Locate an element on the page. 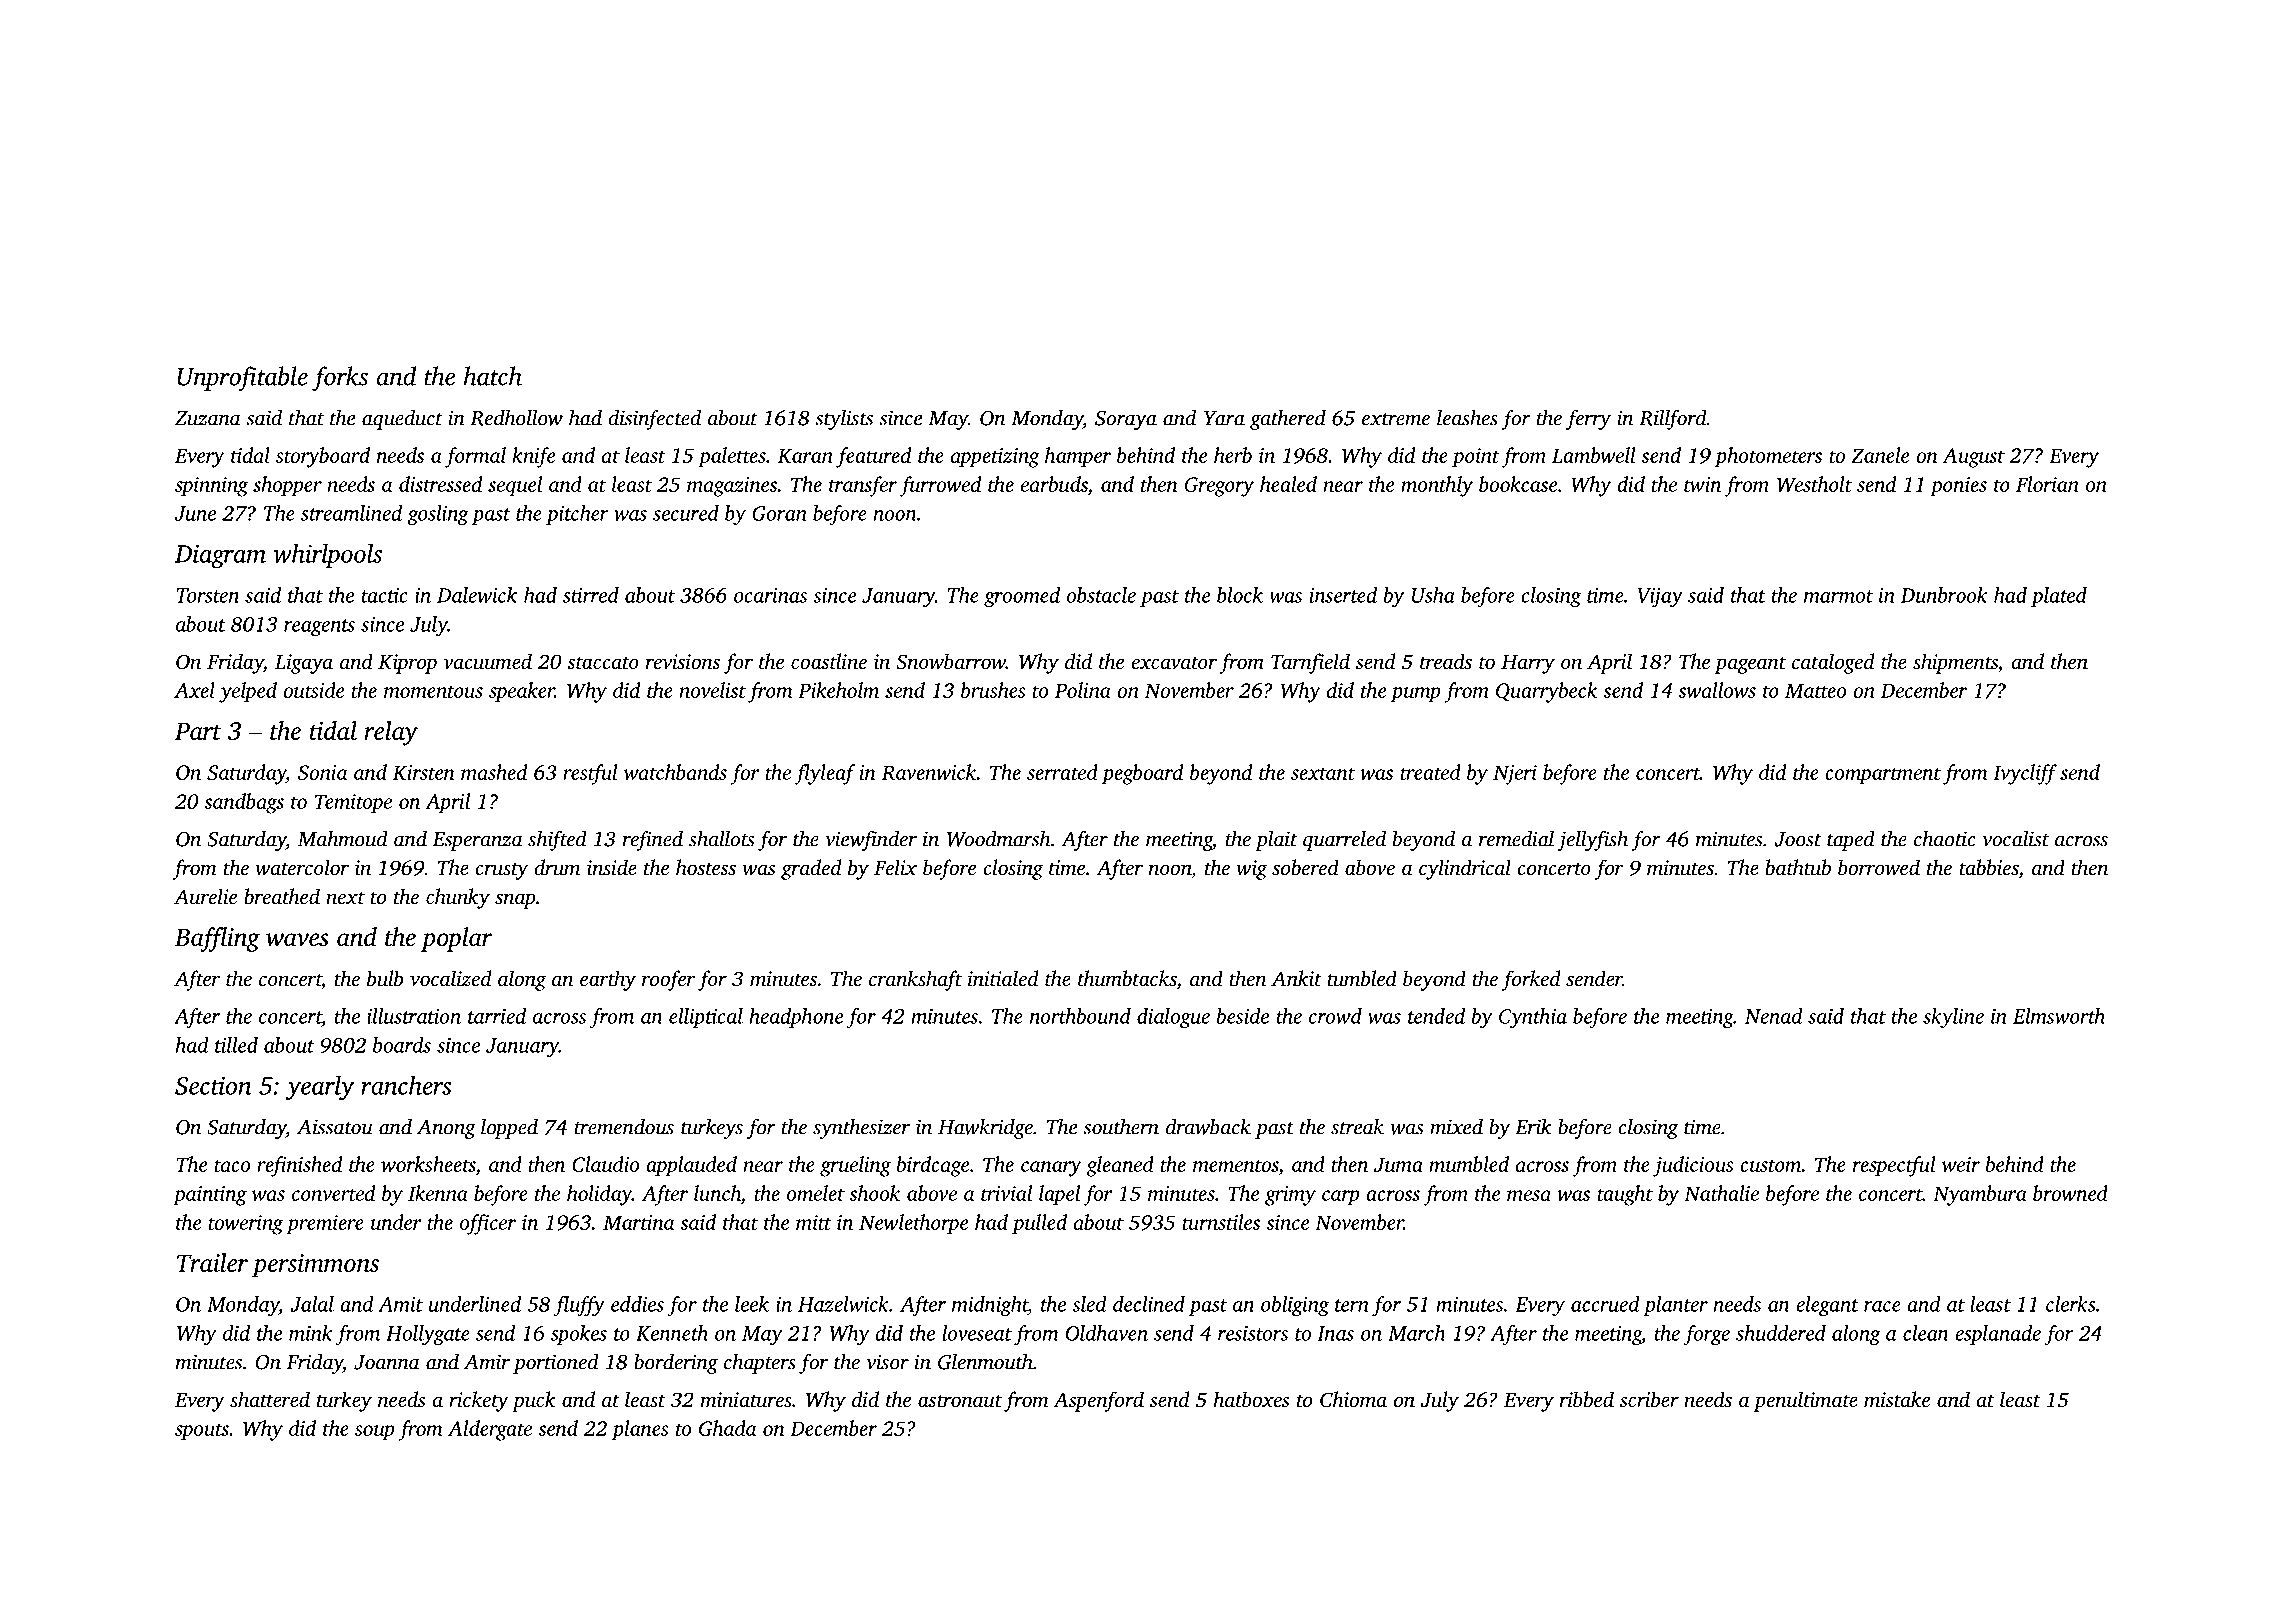  Rillford is located at coordinates (1673, 419).
